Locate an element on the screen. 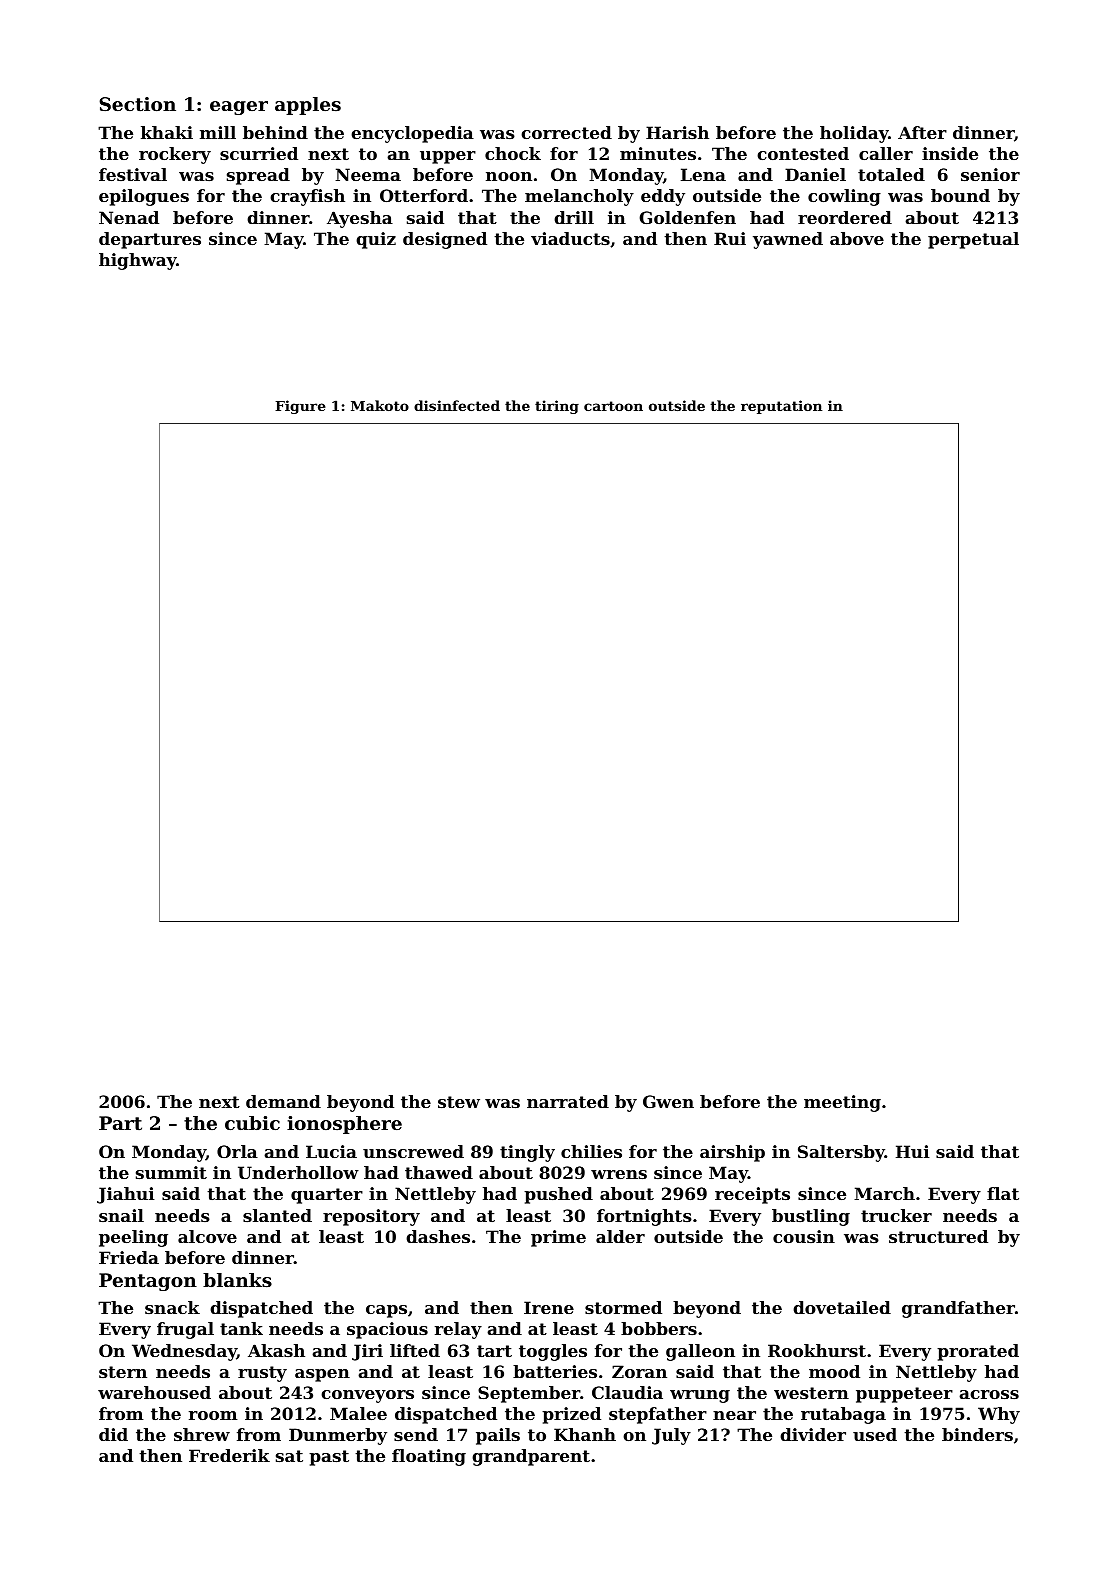 The width and height of the screenshot is (1118, 1581). cartoon is located at coordinates (613, 406).
